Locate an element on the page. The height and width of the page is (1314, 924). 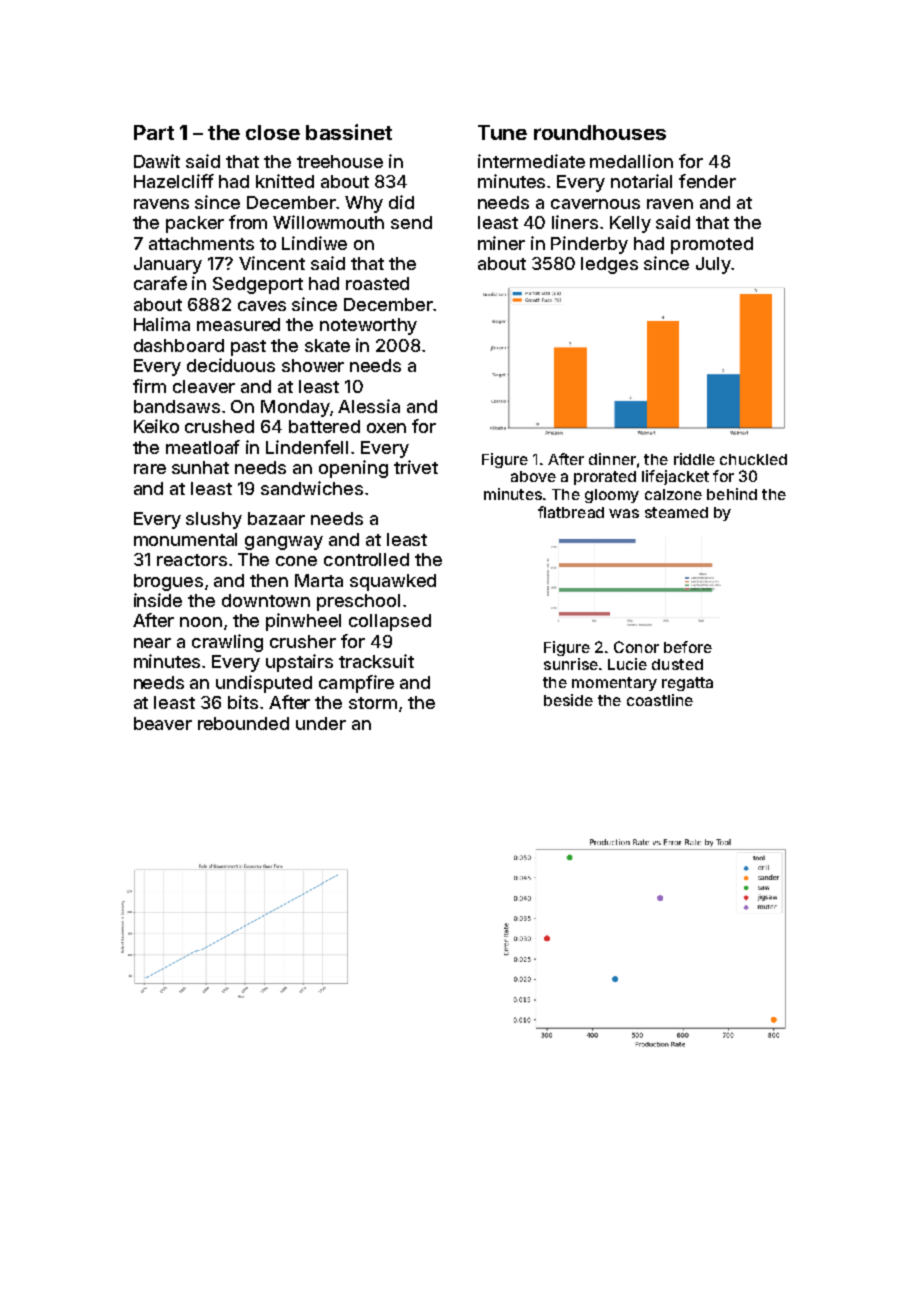
brogues is located at coordinates (168, 582).
